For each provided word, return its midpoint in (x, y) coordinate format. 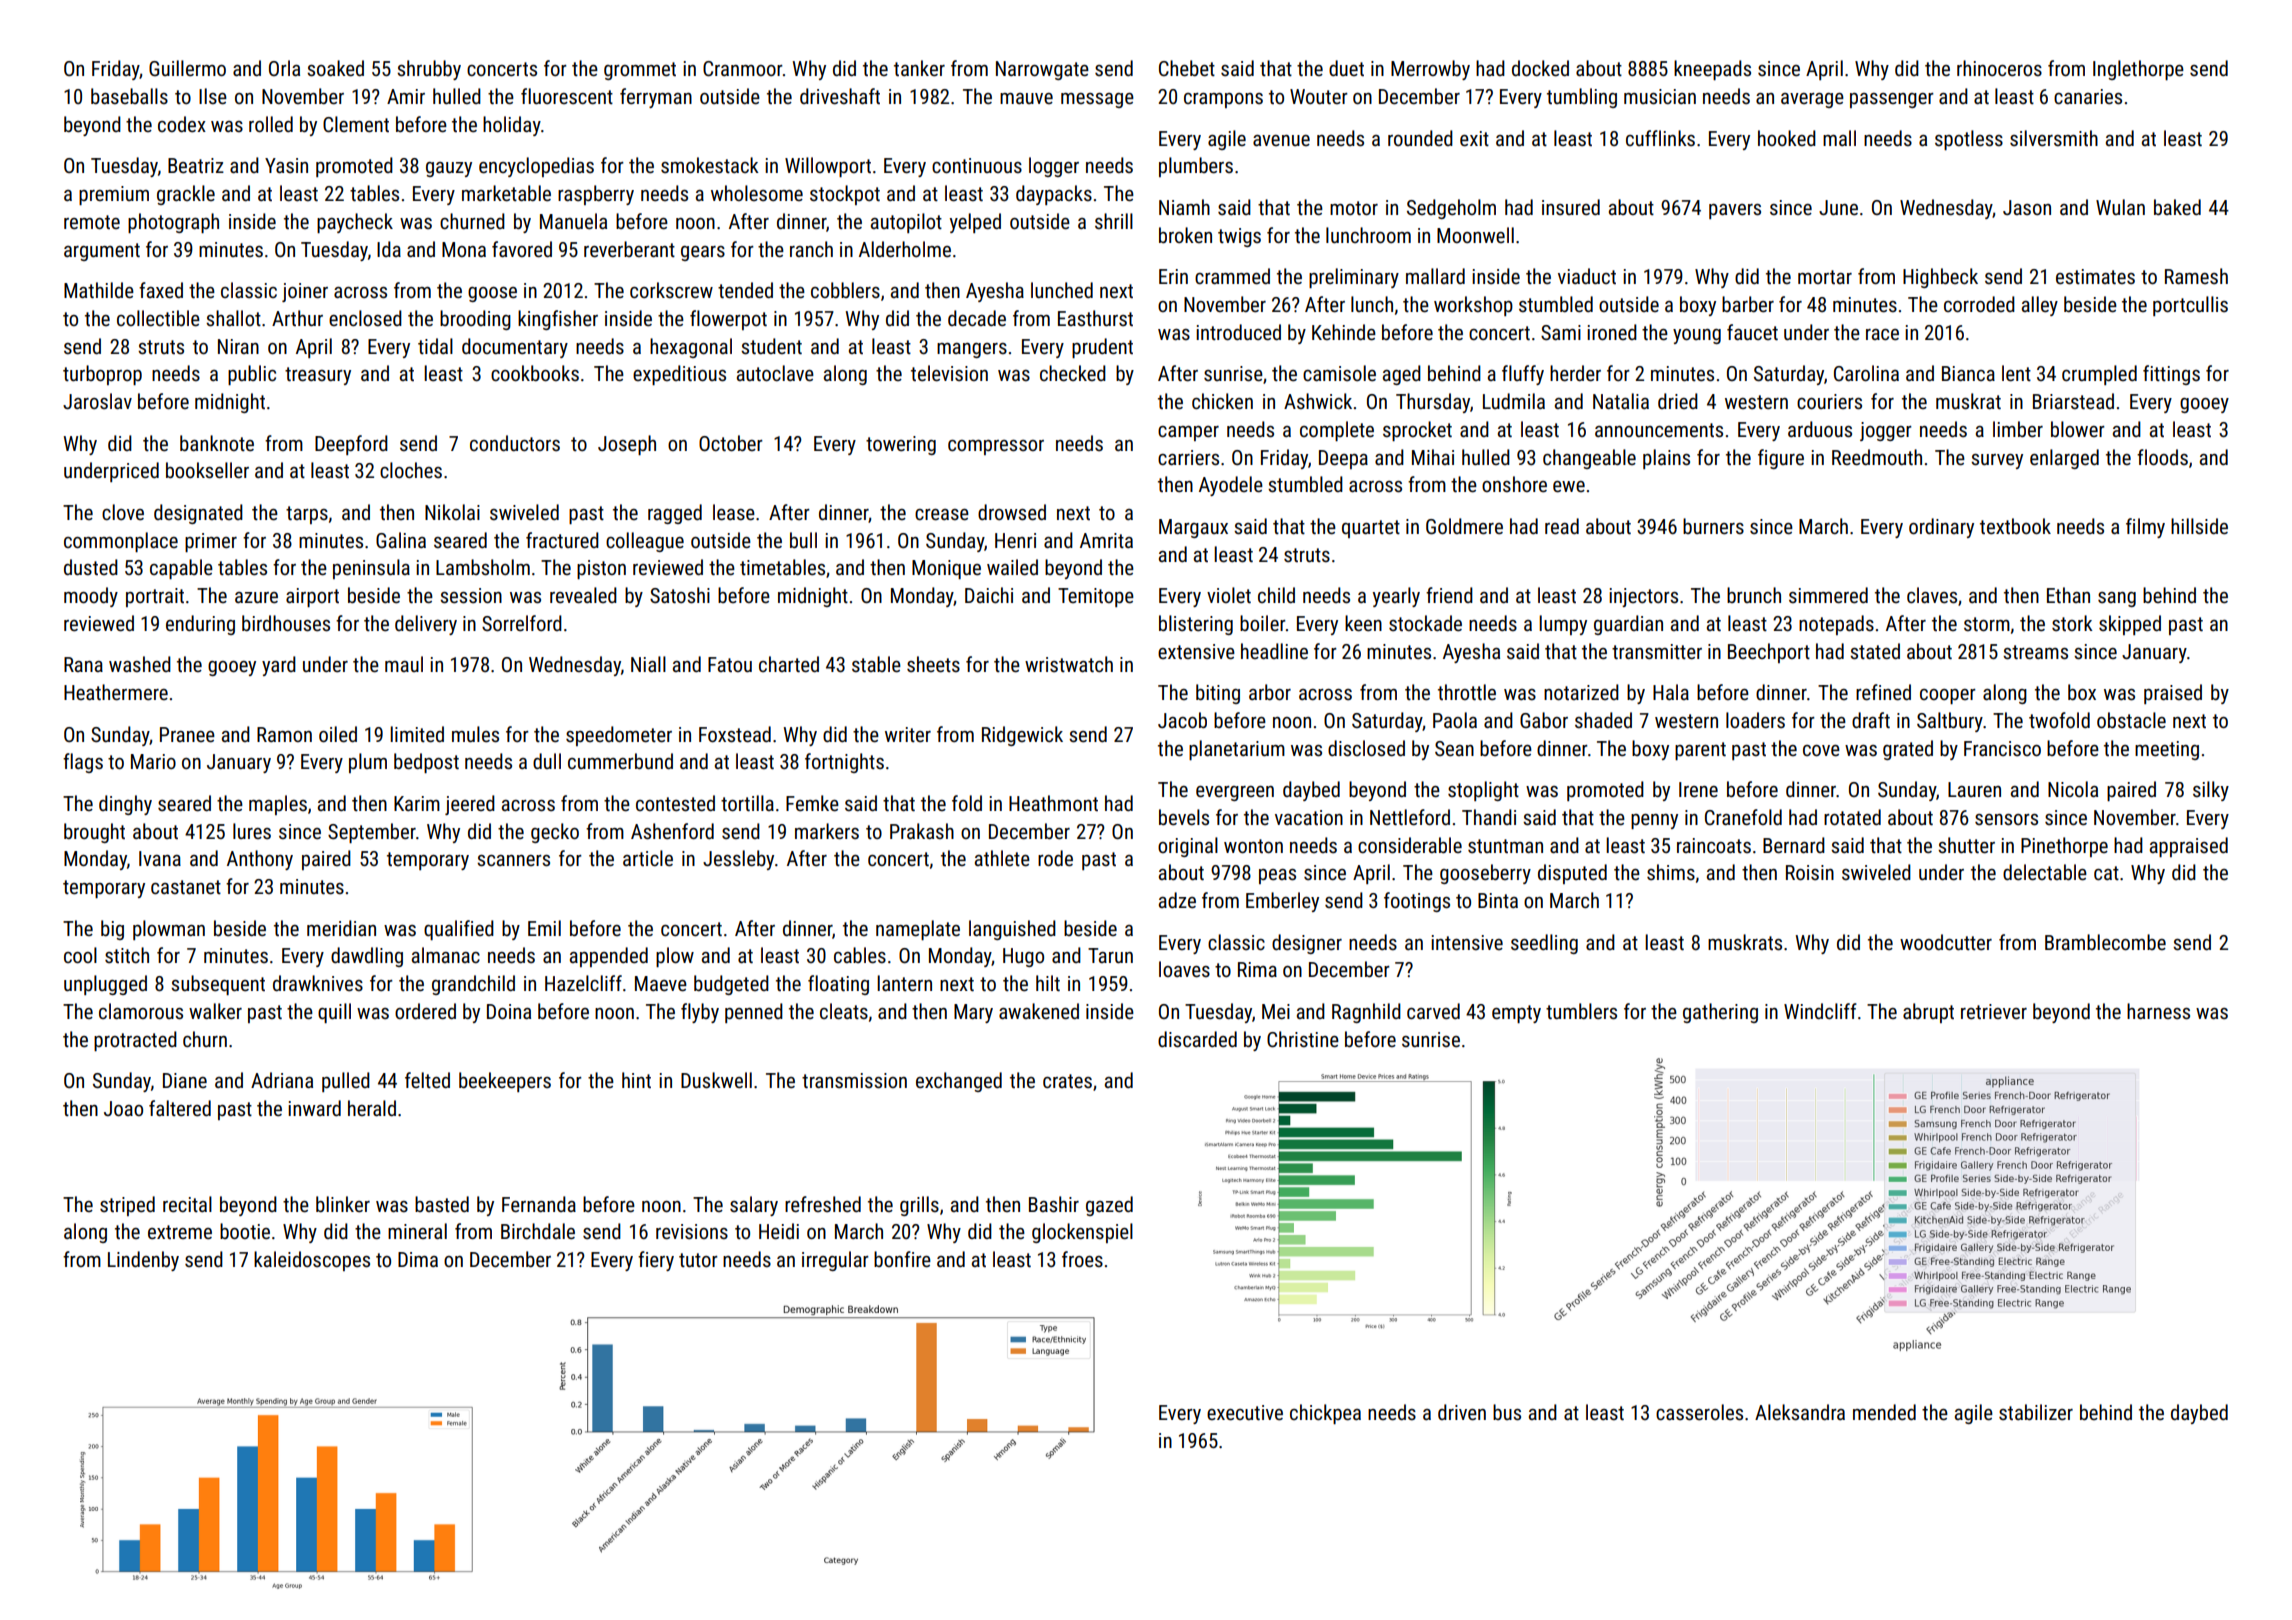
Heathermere (116, 692)
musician (1660, 97)
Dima (418, 1259)
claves (1932, 595)
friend (1449, 595)
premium (114, 195)
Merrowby (1430, 70)
